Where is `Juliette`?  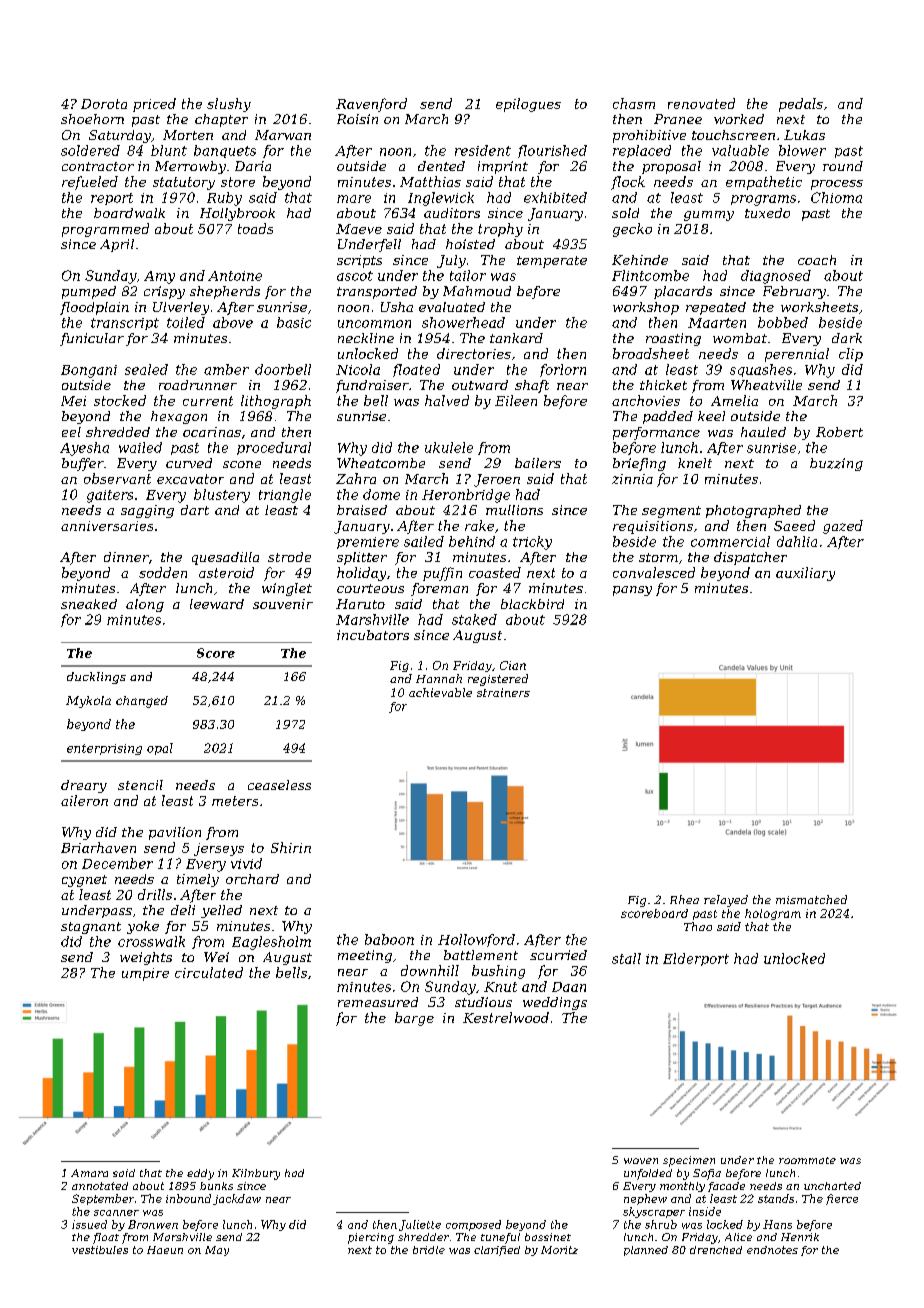 Juliette is located at coordinates (420, 1225).
